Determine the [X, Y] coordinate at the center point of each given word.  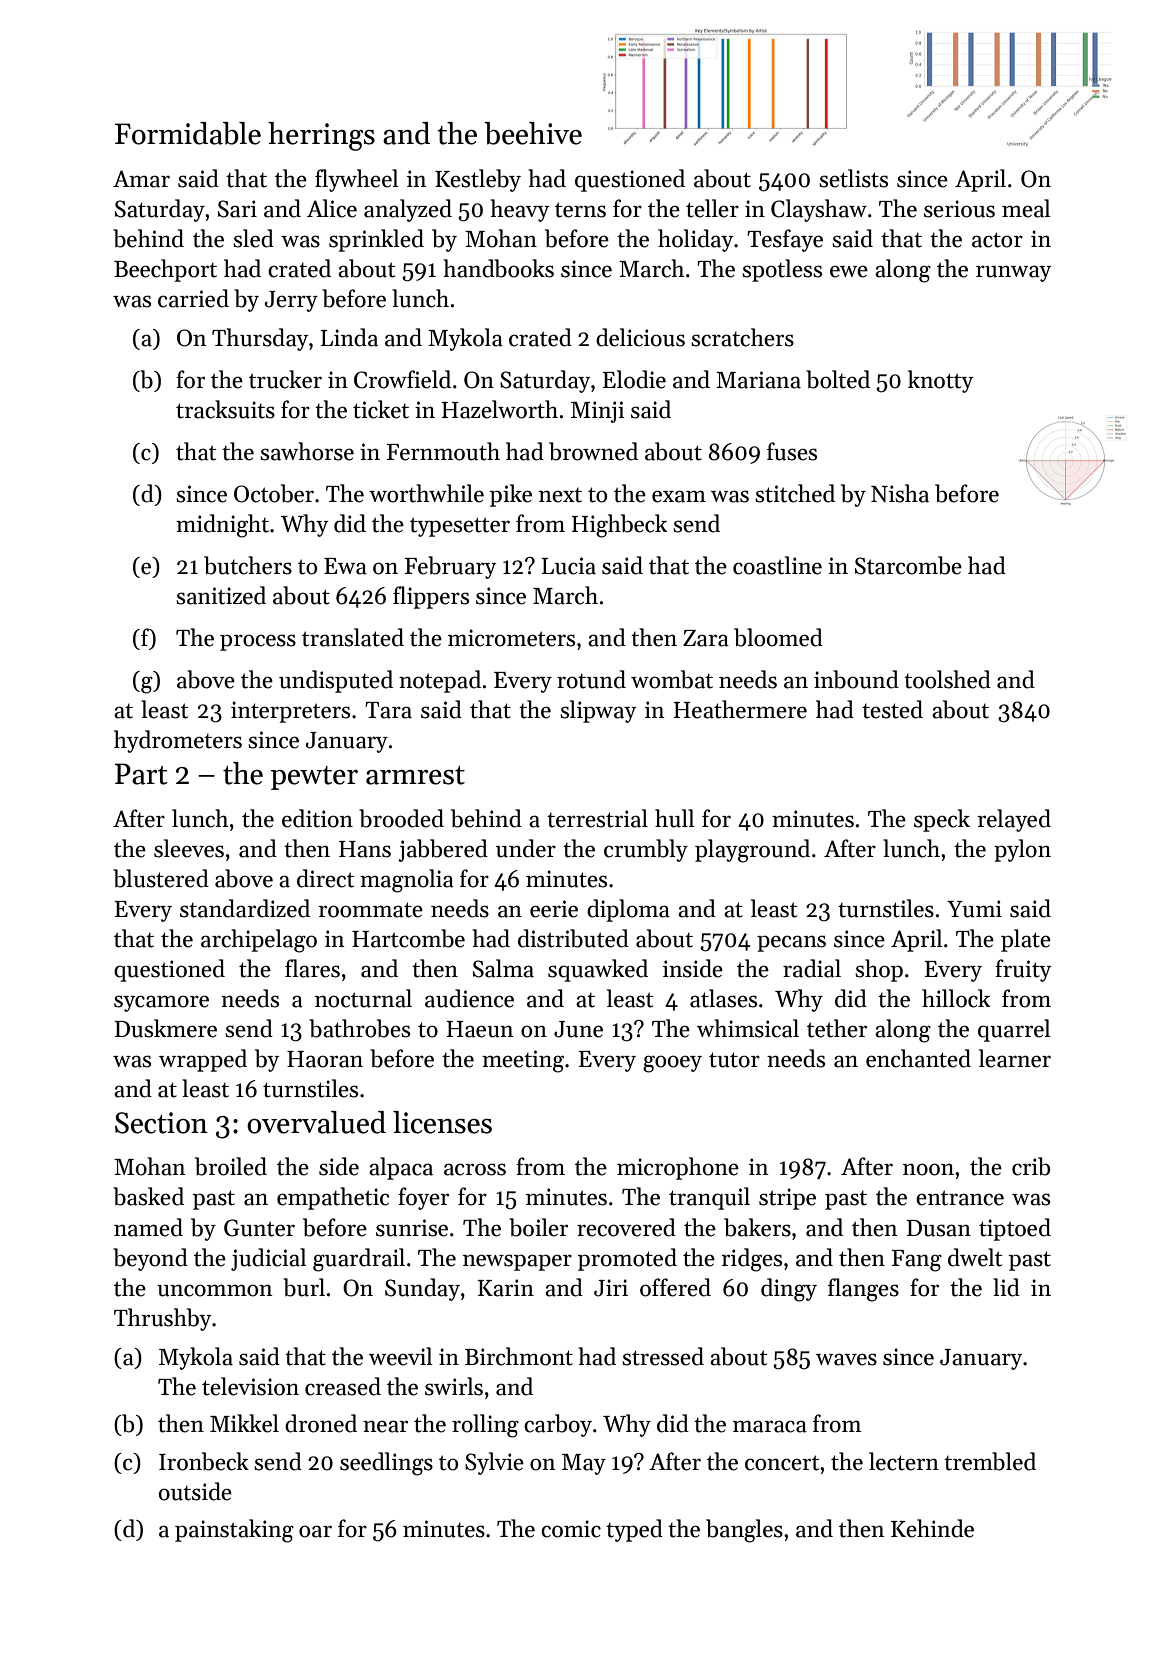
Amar [141, 179]
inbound [856, 679]
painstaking [234, 1531]
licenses [442, 1122]
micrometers [511, 638]
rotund [591, 679]
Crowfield [402, 379]
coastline [777, 565]
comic [571, 1529]
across [475, 1169]
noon [928, 1169]
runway [1013, 273]
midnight [222, 526]
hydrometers [178, 741]
